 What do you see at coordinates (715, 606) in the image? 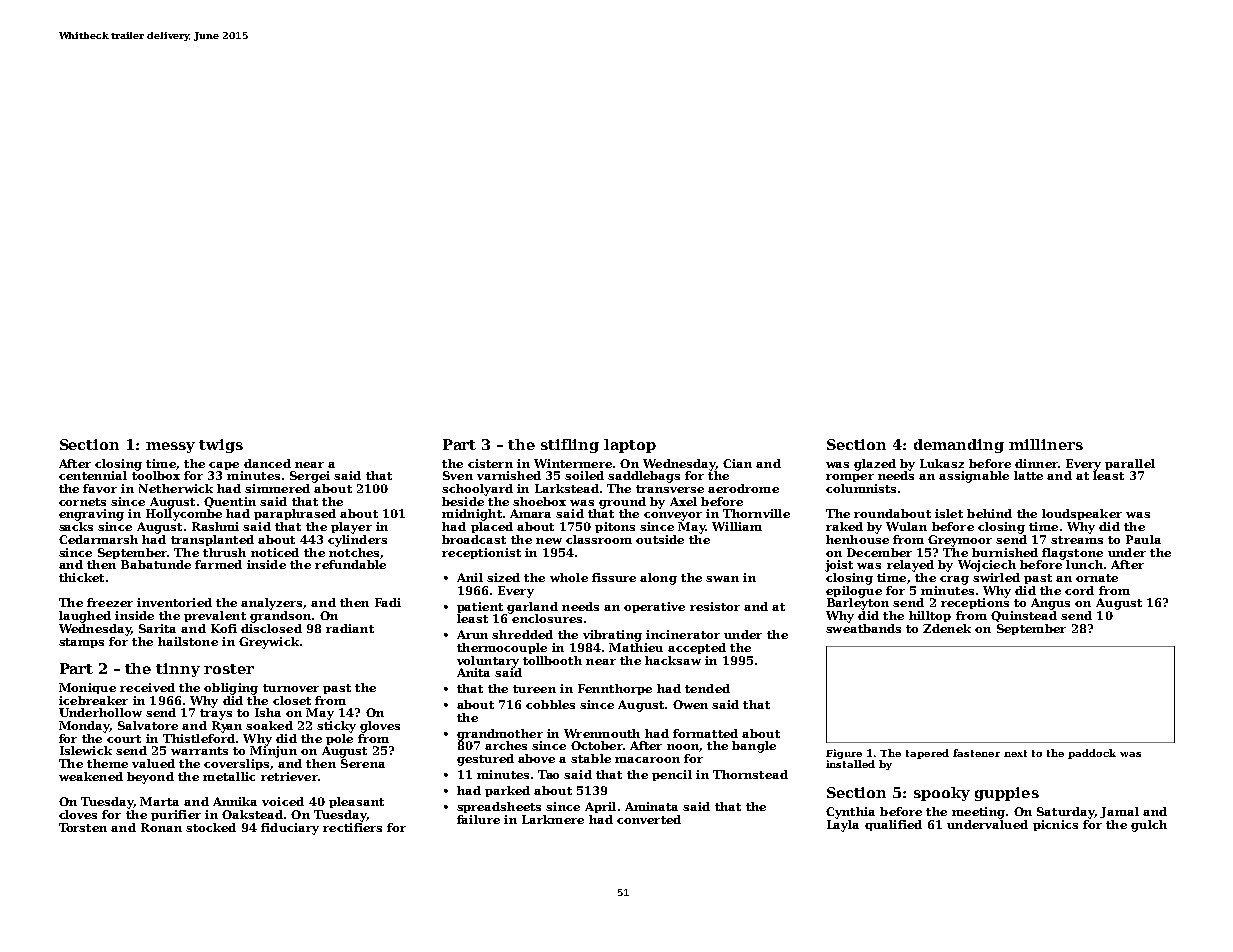
I see `resistor` at bounding box center [715, 606].
